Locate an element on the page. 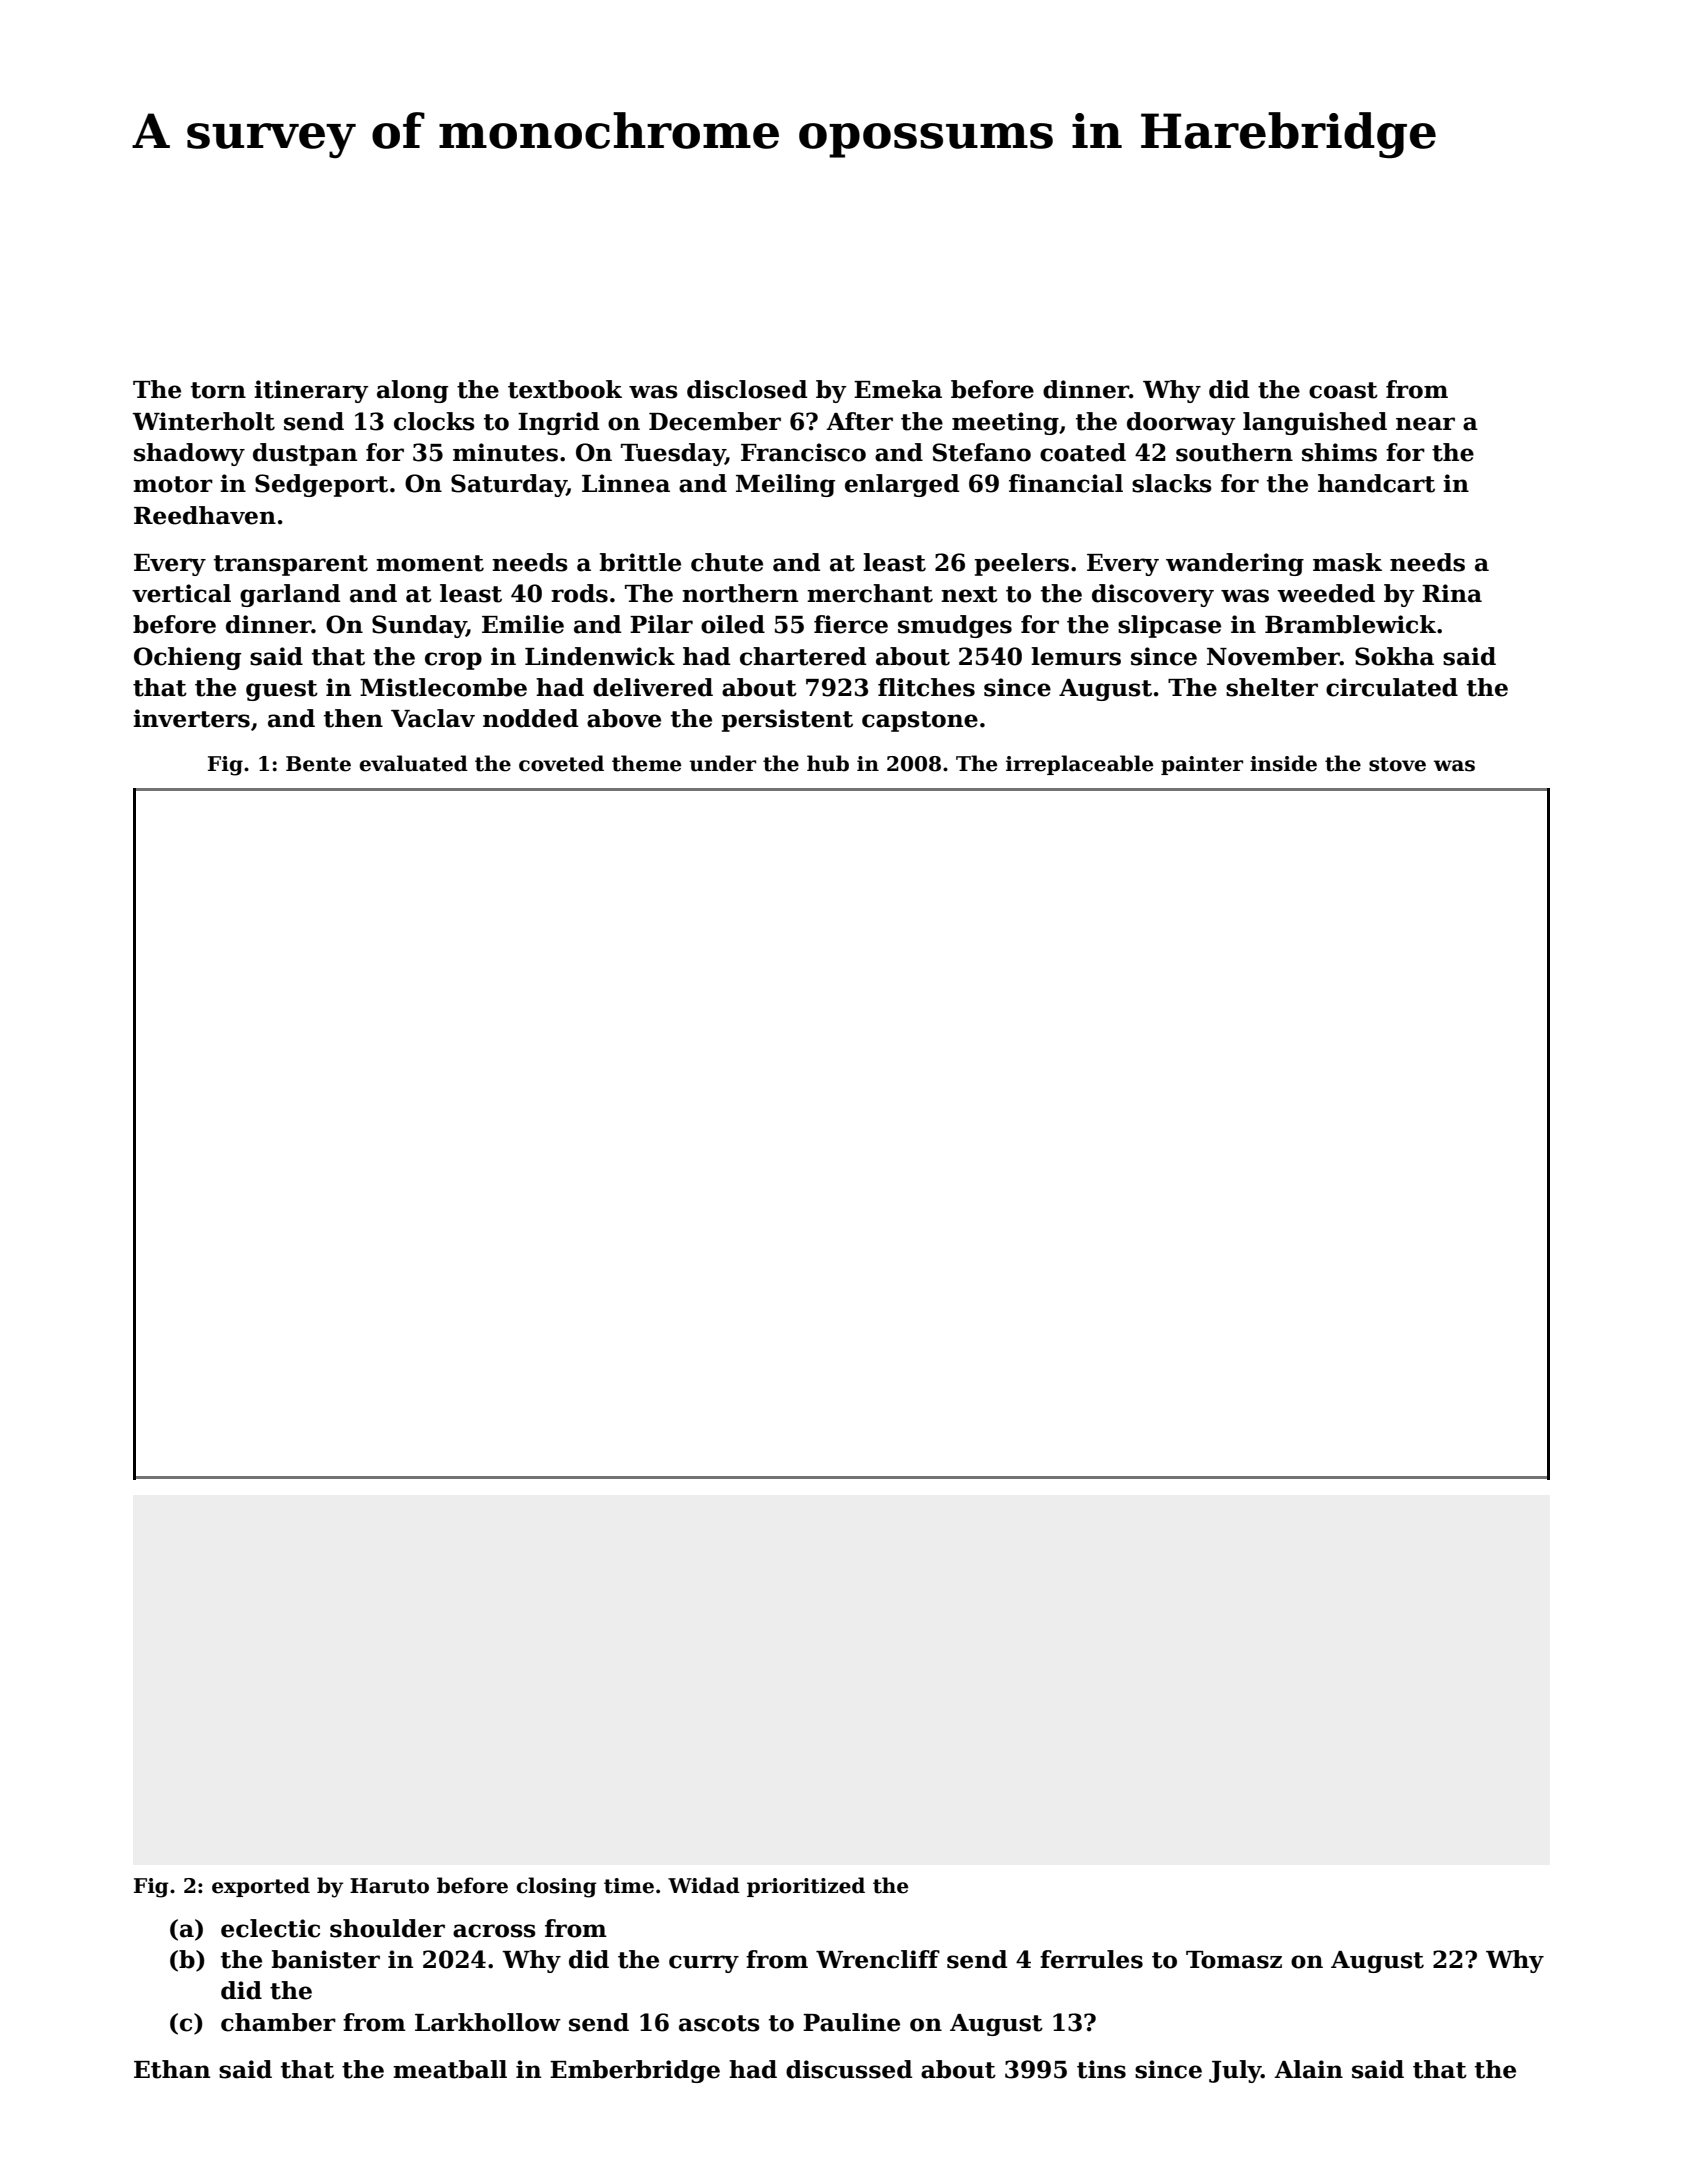 The image size is (1683, 2178). closing is located at coordinates (556, 1887).
